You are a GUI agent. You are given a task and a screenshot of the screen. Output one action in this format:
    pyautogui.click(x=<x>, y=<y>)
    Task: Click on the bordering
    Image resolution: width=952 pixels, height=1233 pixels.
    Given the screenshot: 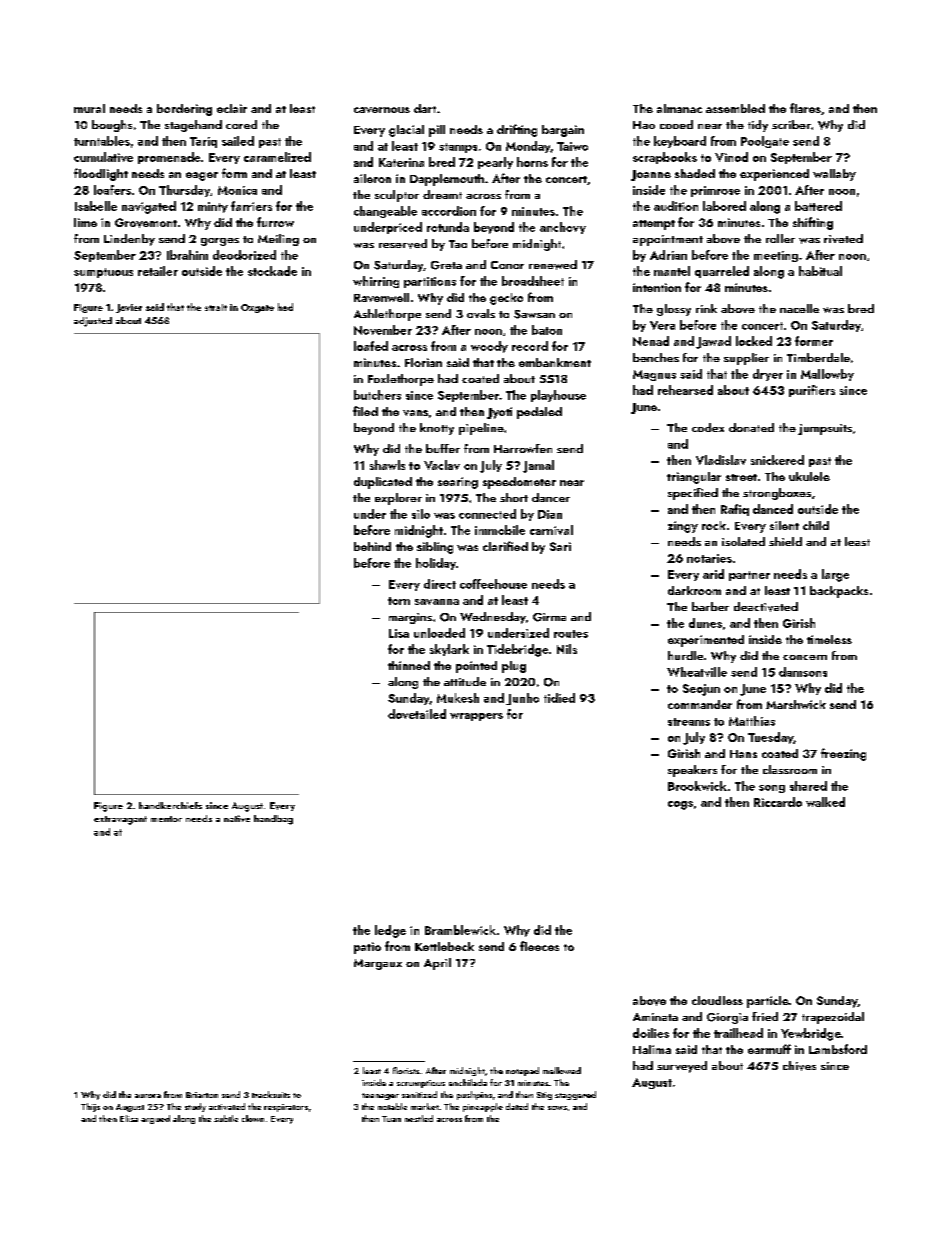 What is the action you would take?
    pyautogui.click(x=184, y=110)
